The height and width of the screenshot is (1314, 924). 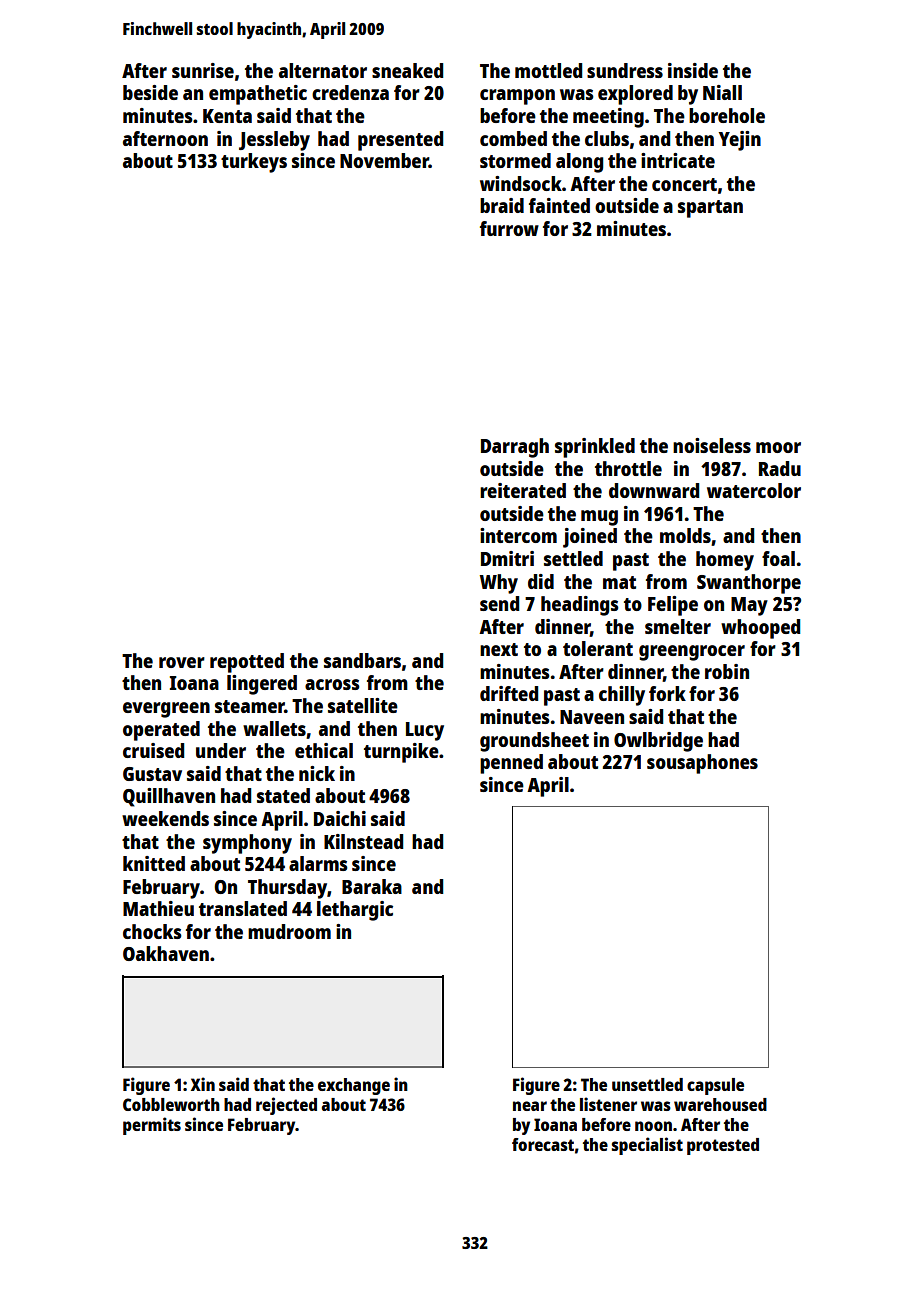 What do you see at coordinates (247, 663) in the screenshot?
I see `repotted` at bounding box center [247, 663].
